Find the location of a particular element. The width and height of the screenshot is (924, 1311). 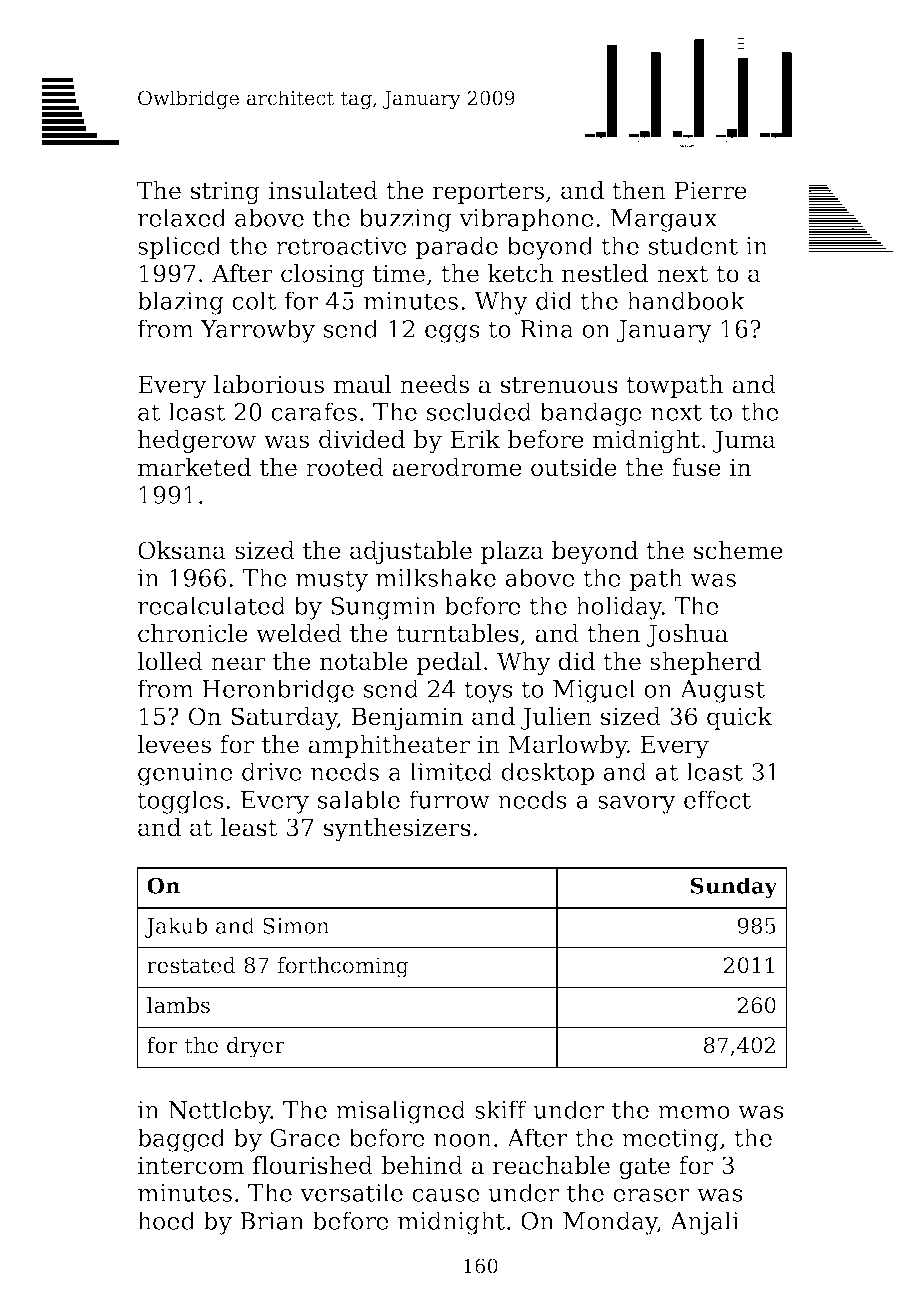

hoed is located at coordinates (166, 1220).
